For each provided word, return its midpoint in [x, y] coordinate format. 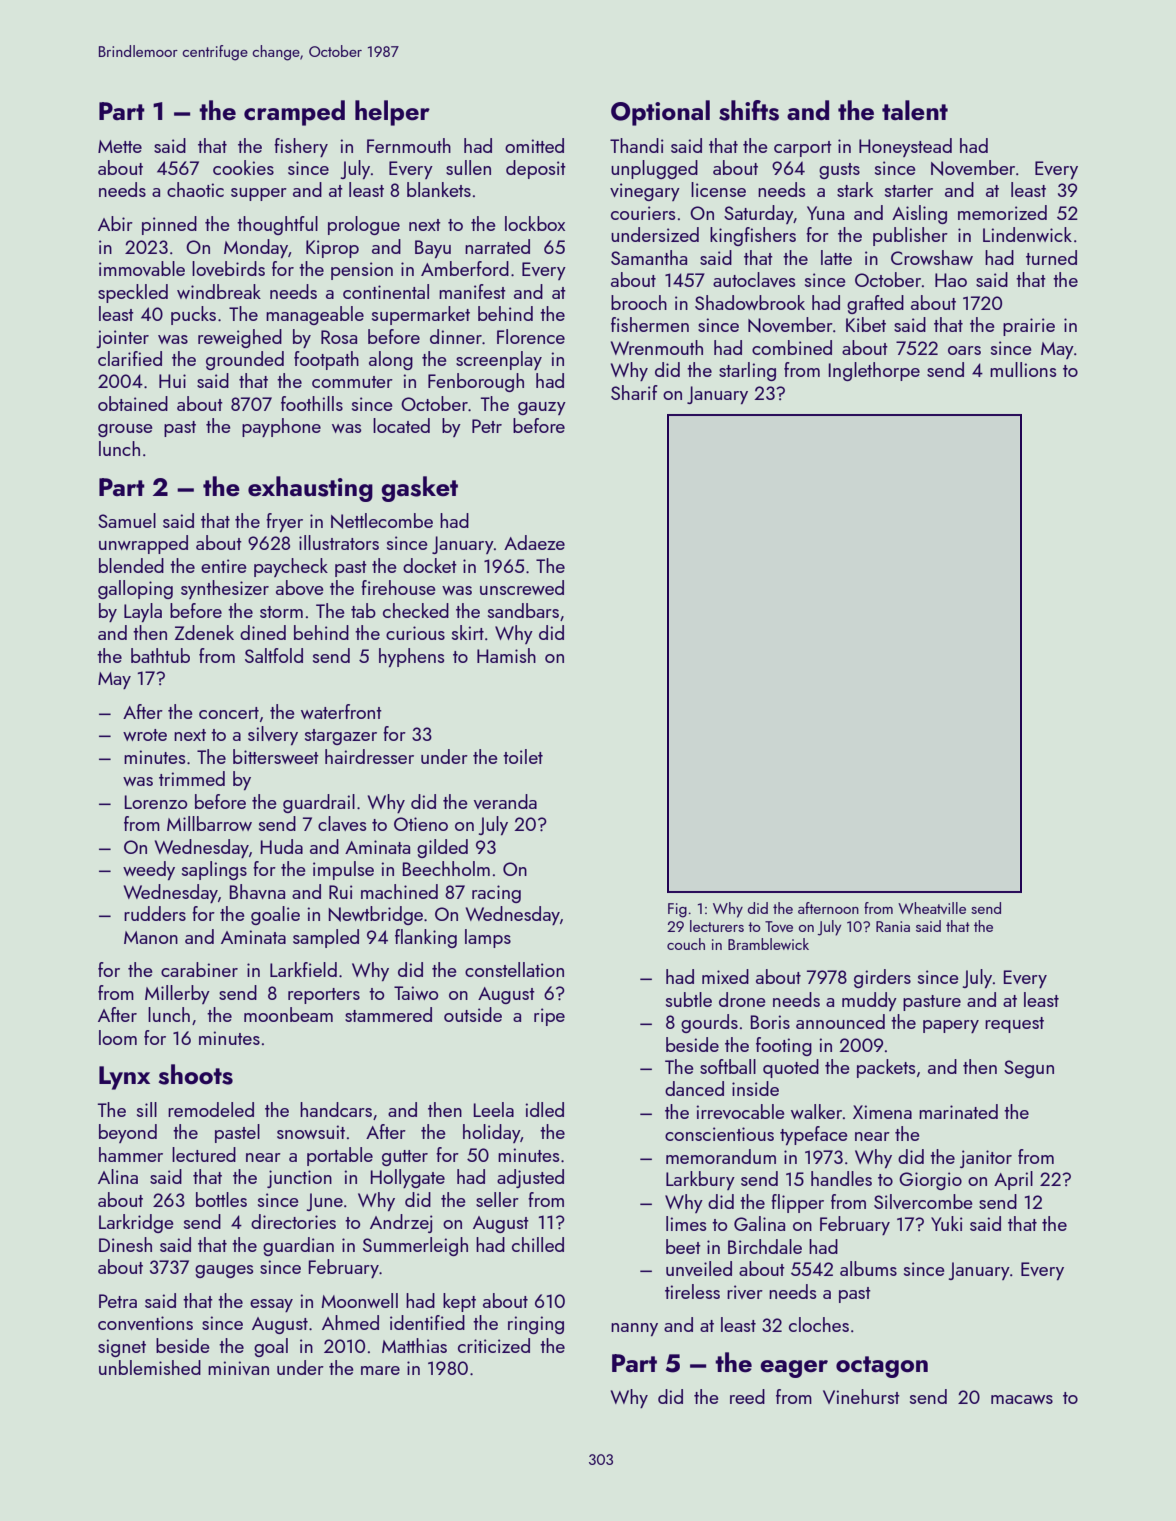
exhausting [310, 489]
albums [868, 1268]
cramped [294, 113]
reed [747, 1396]
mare [380, 1370]
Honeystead [905, 147]
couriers [643, 213]
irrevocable [740, 1111]
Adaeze [534, 542]
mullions [1023, 369]
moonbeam [288, 1014]
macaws [1022, 1399]
